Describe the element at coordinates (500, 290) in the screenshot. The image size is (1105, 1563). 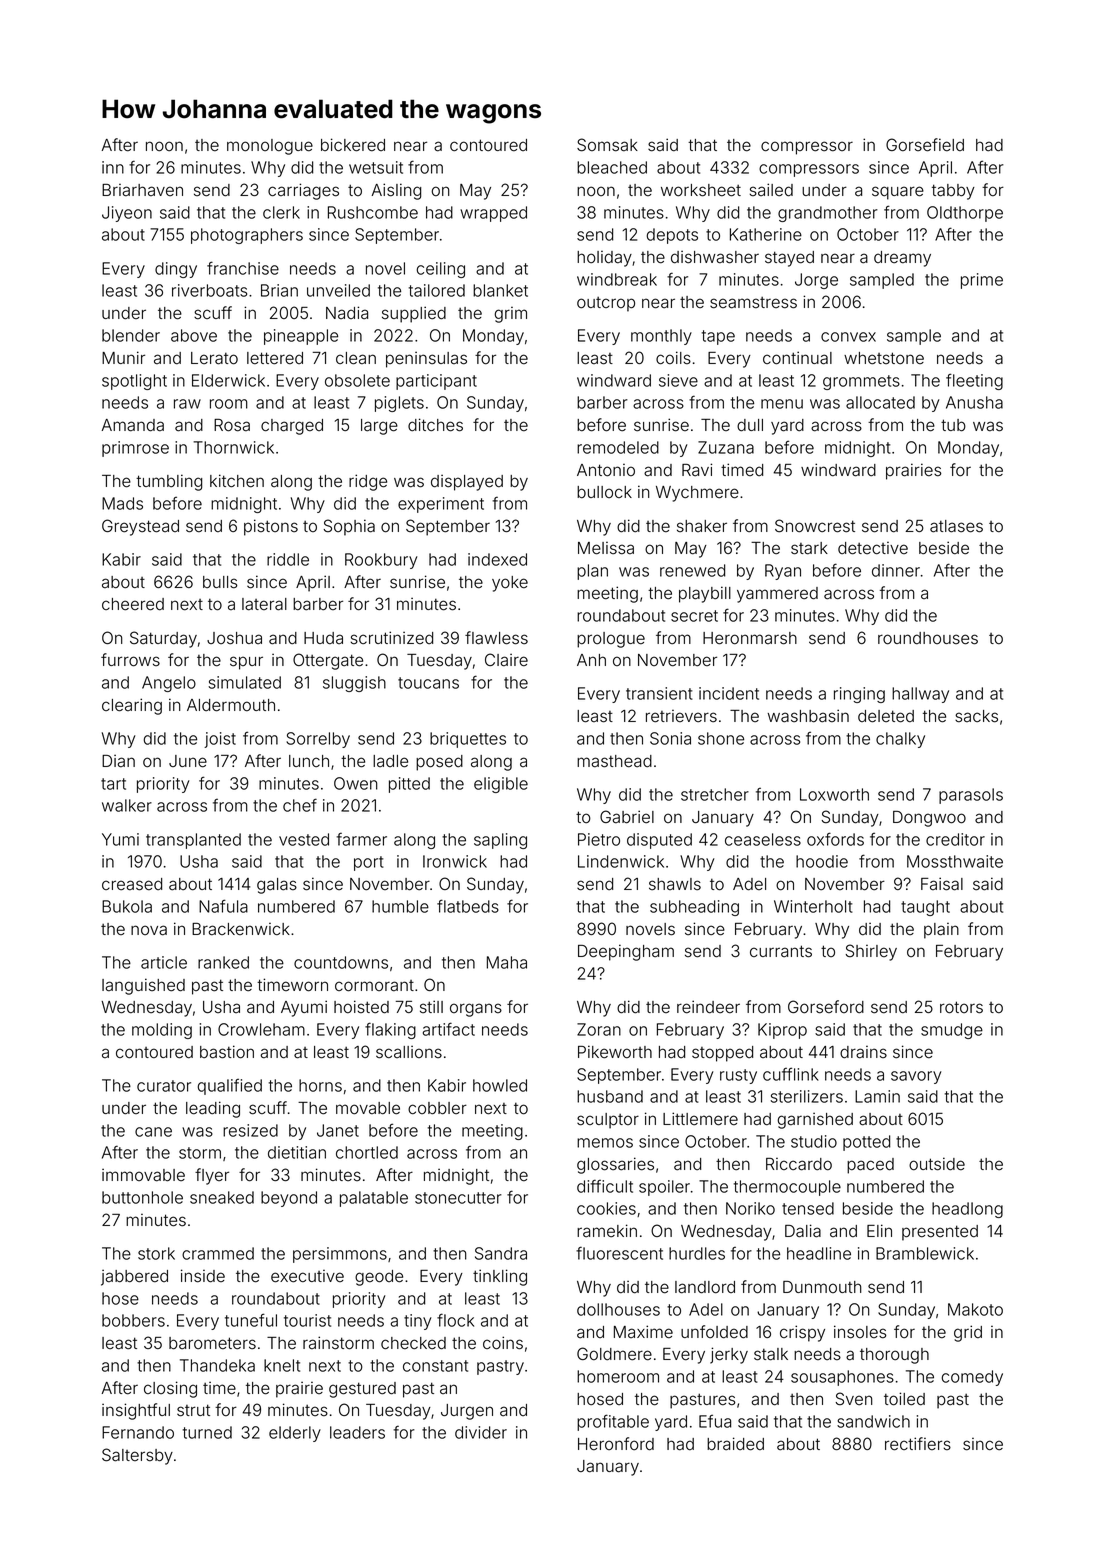
I see `blanket` at that location.
